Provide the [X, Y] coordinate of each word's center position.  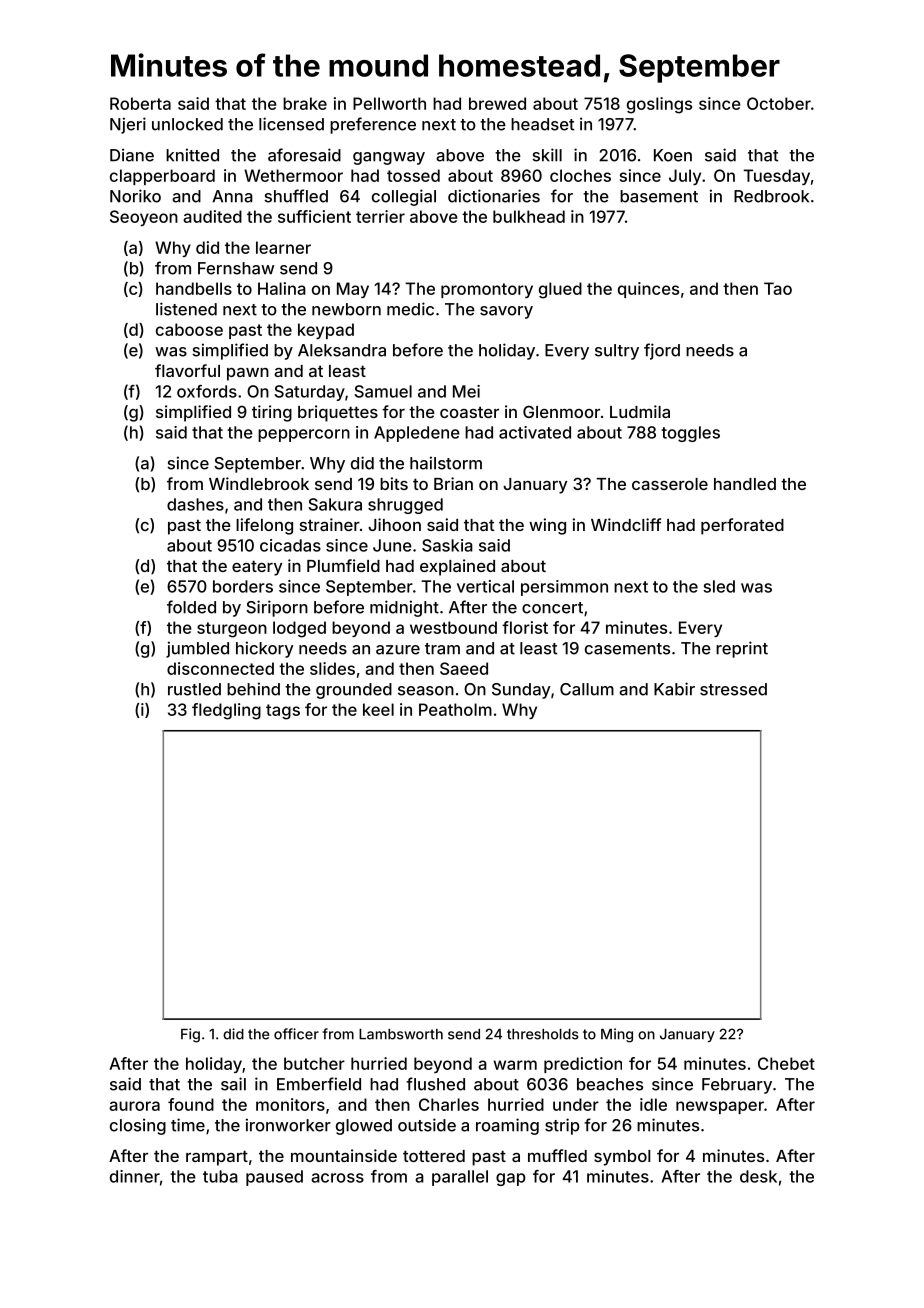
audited [212, 216]
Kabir [674, 689]
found [191, 1104]
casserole [670, 484]
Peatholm [455, 709]
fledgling [226, 711]
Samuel [383, 391]
